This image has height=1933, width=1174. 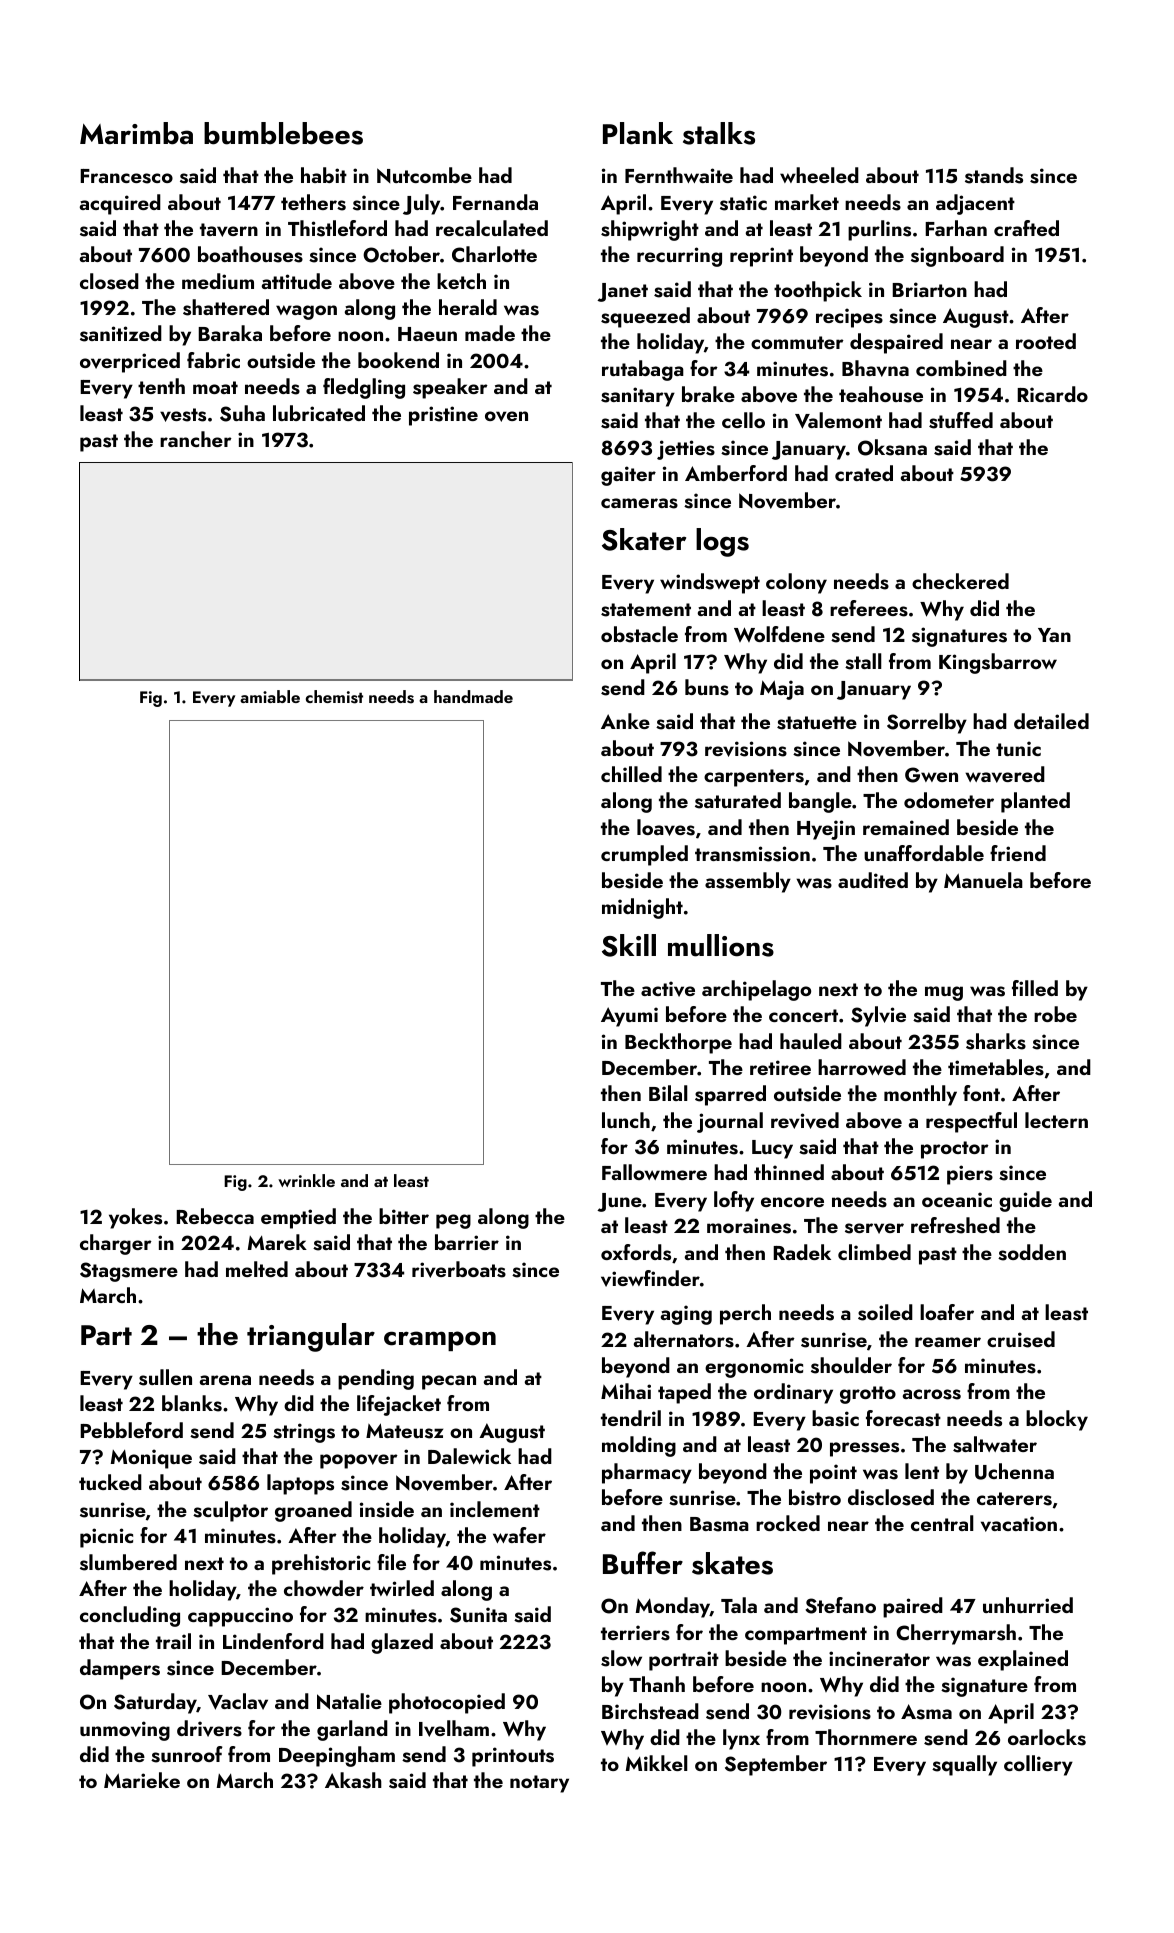 What do you see at coordinates (639, 634) in the image?
I see `obstacle` at bounding box center [639, 634].
